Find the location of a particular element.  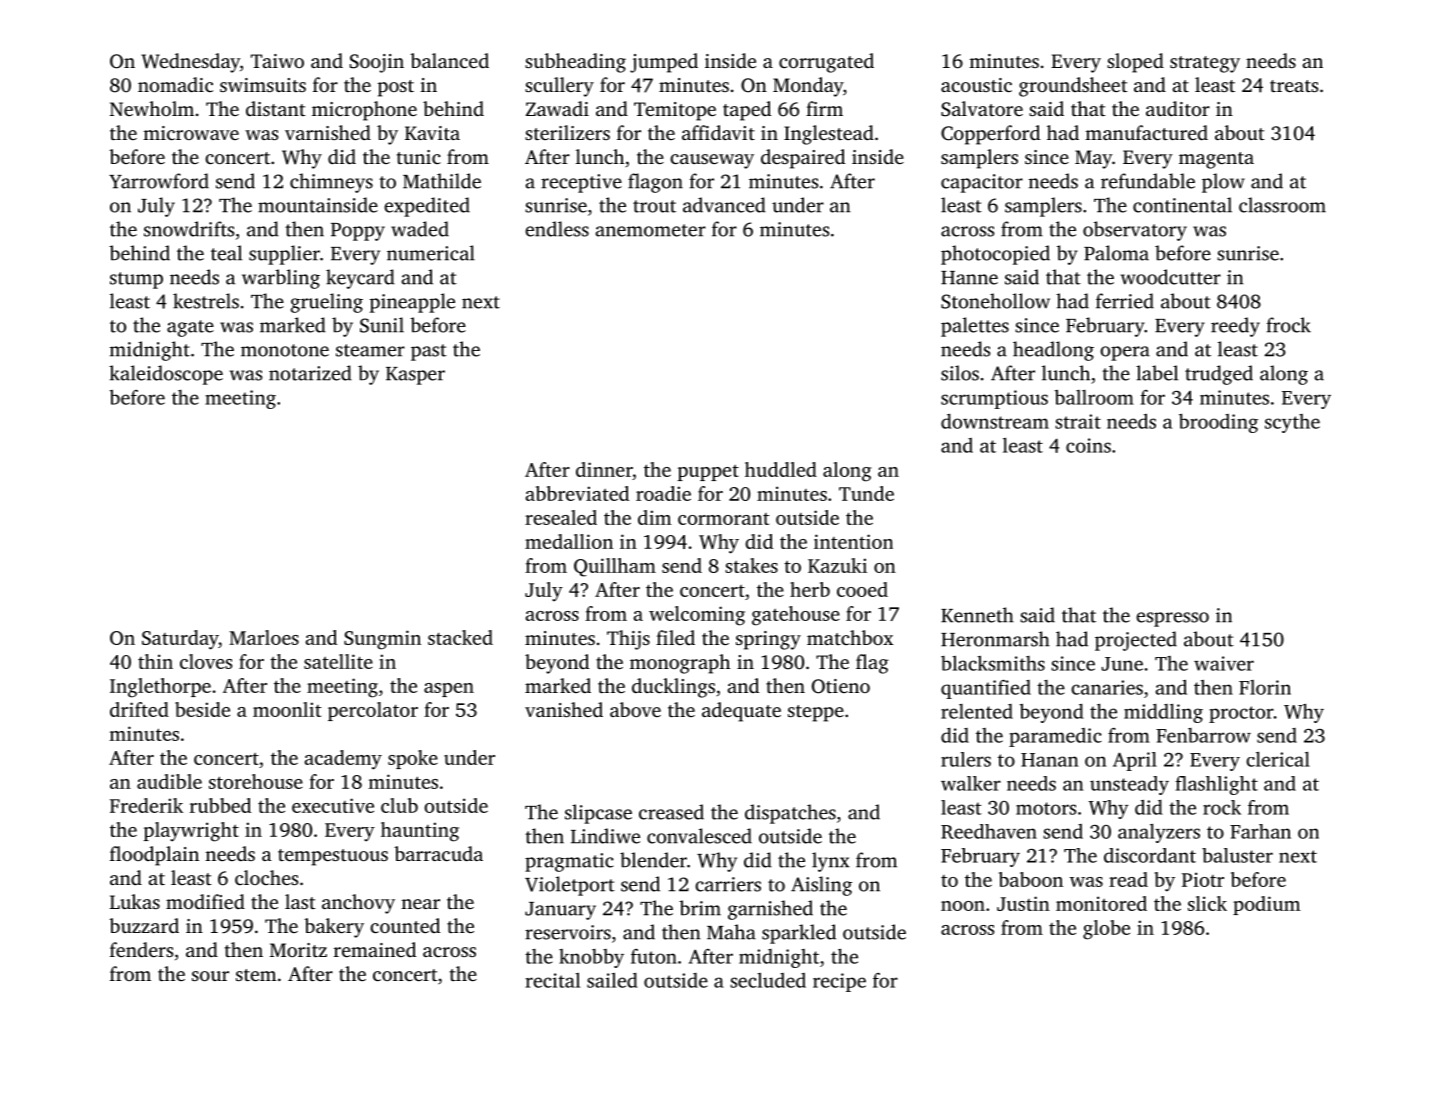

headlong is located at coordinates (1053, 351).
